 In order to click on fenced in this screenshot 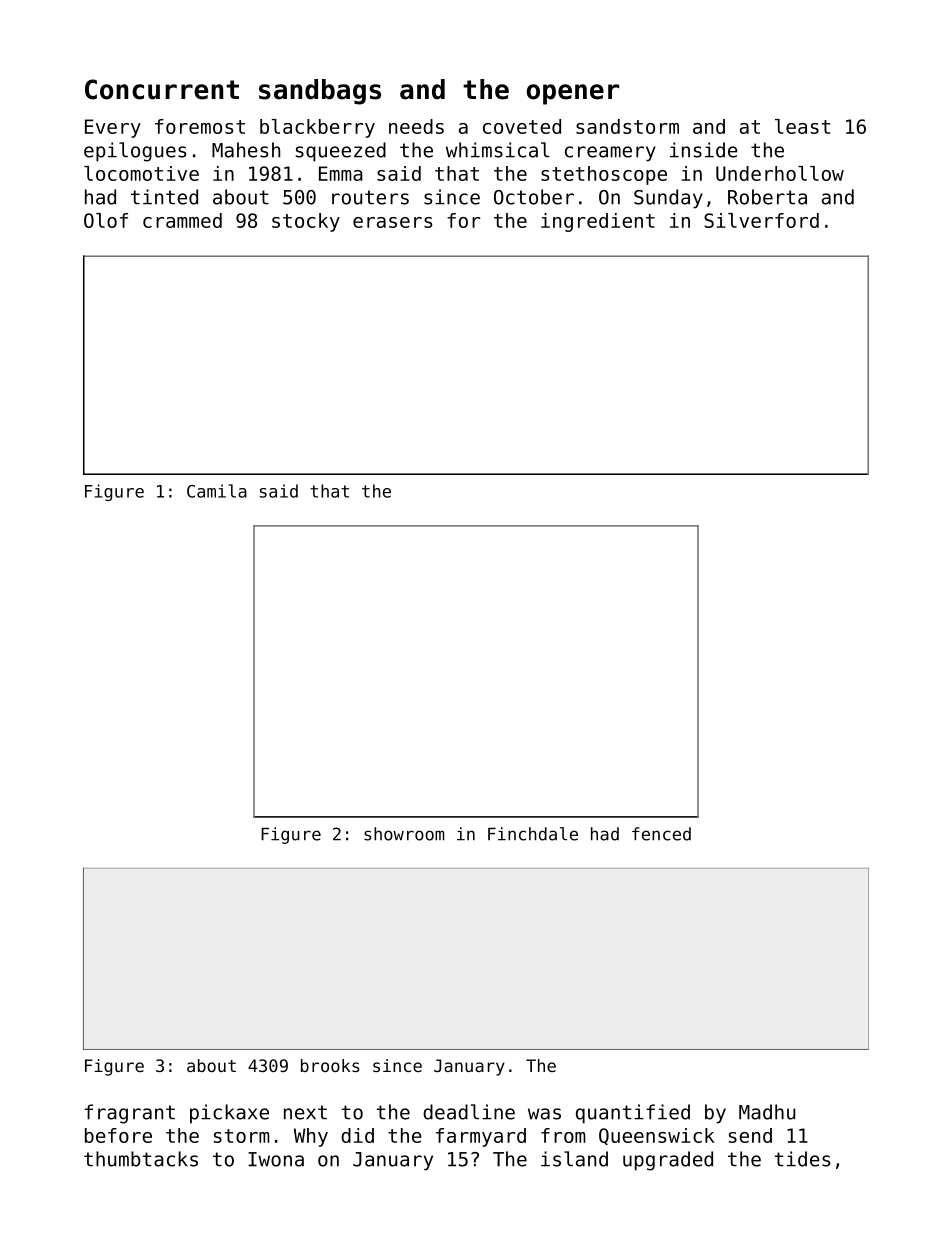, I will do `click(661, 834)`.
